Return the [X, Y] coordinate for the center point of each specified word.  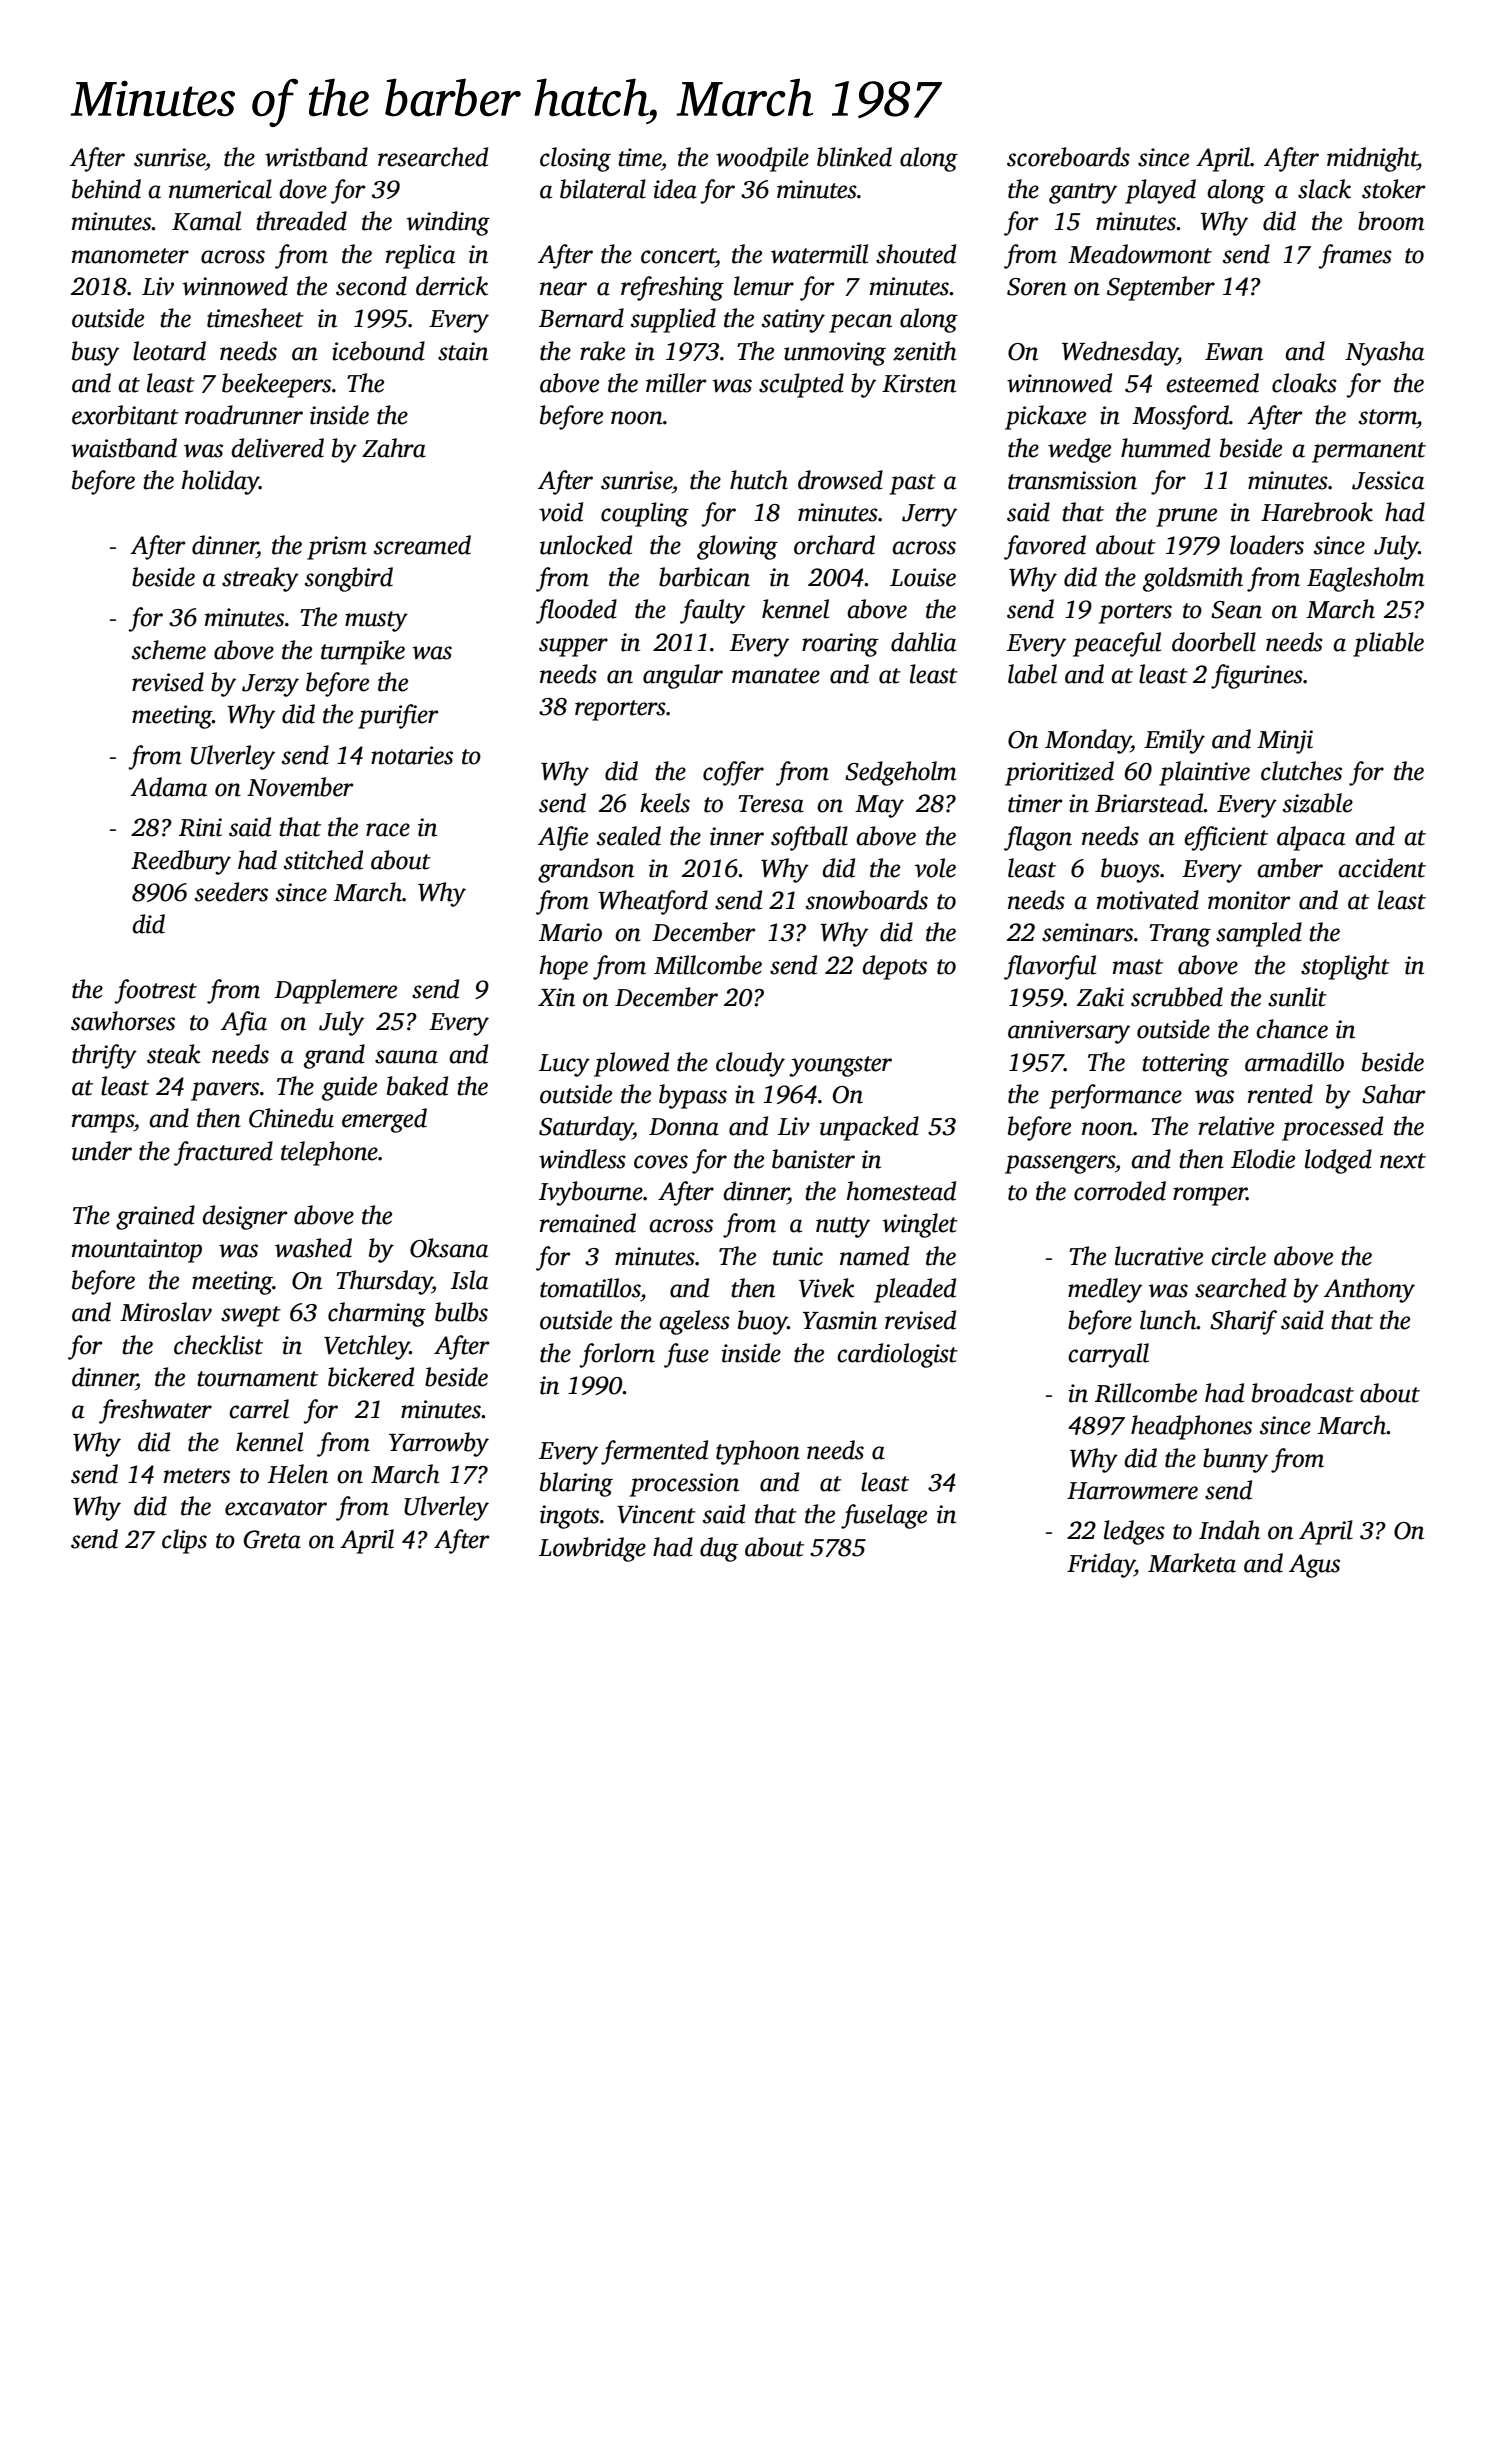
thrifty [104, 1056]
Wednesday [1120, 353]
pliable [1388, 644]
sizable [1318, 803]
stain [463, 351]
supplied [673, 320]
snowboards [867, 900]
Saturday [586, 1128]
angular [683, 676]
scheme [169, 650]
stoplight [1345, 967]
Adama [168, 787]
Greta [272, 1539]
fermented [654, 1452]
